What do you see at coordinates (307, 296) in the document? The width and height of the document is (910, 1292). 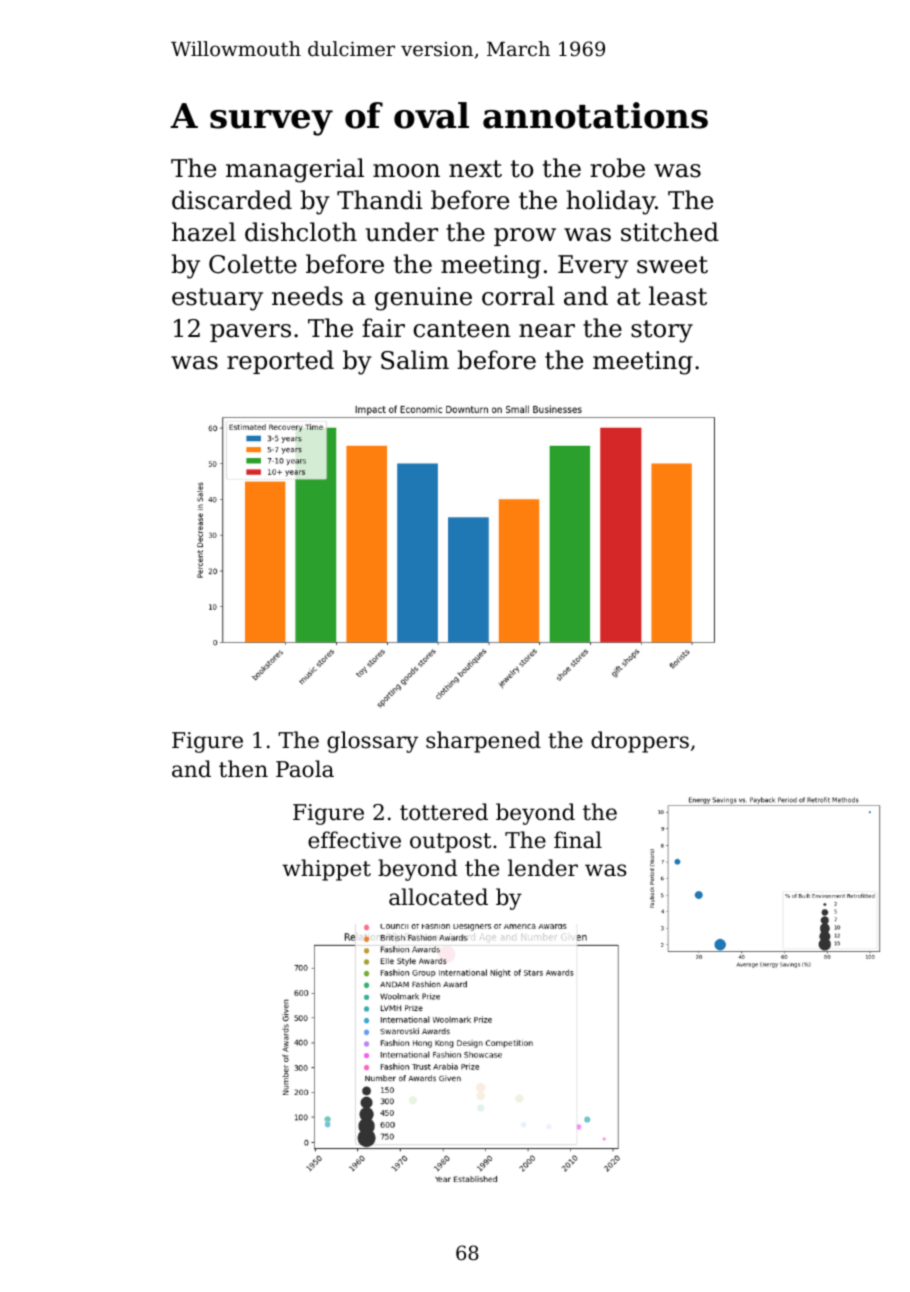 I see `needs` at bounding box center [307, 296].
